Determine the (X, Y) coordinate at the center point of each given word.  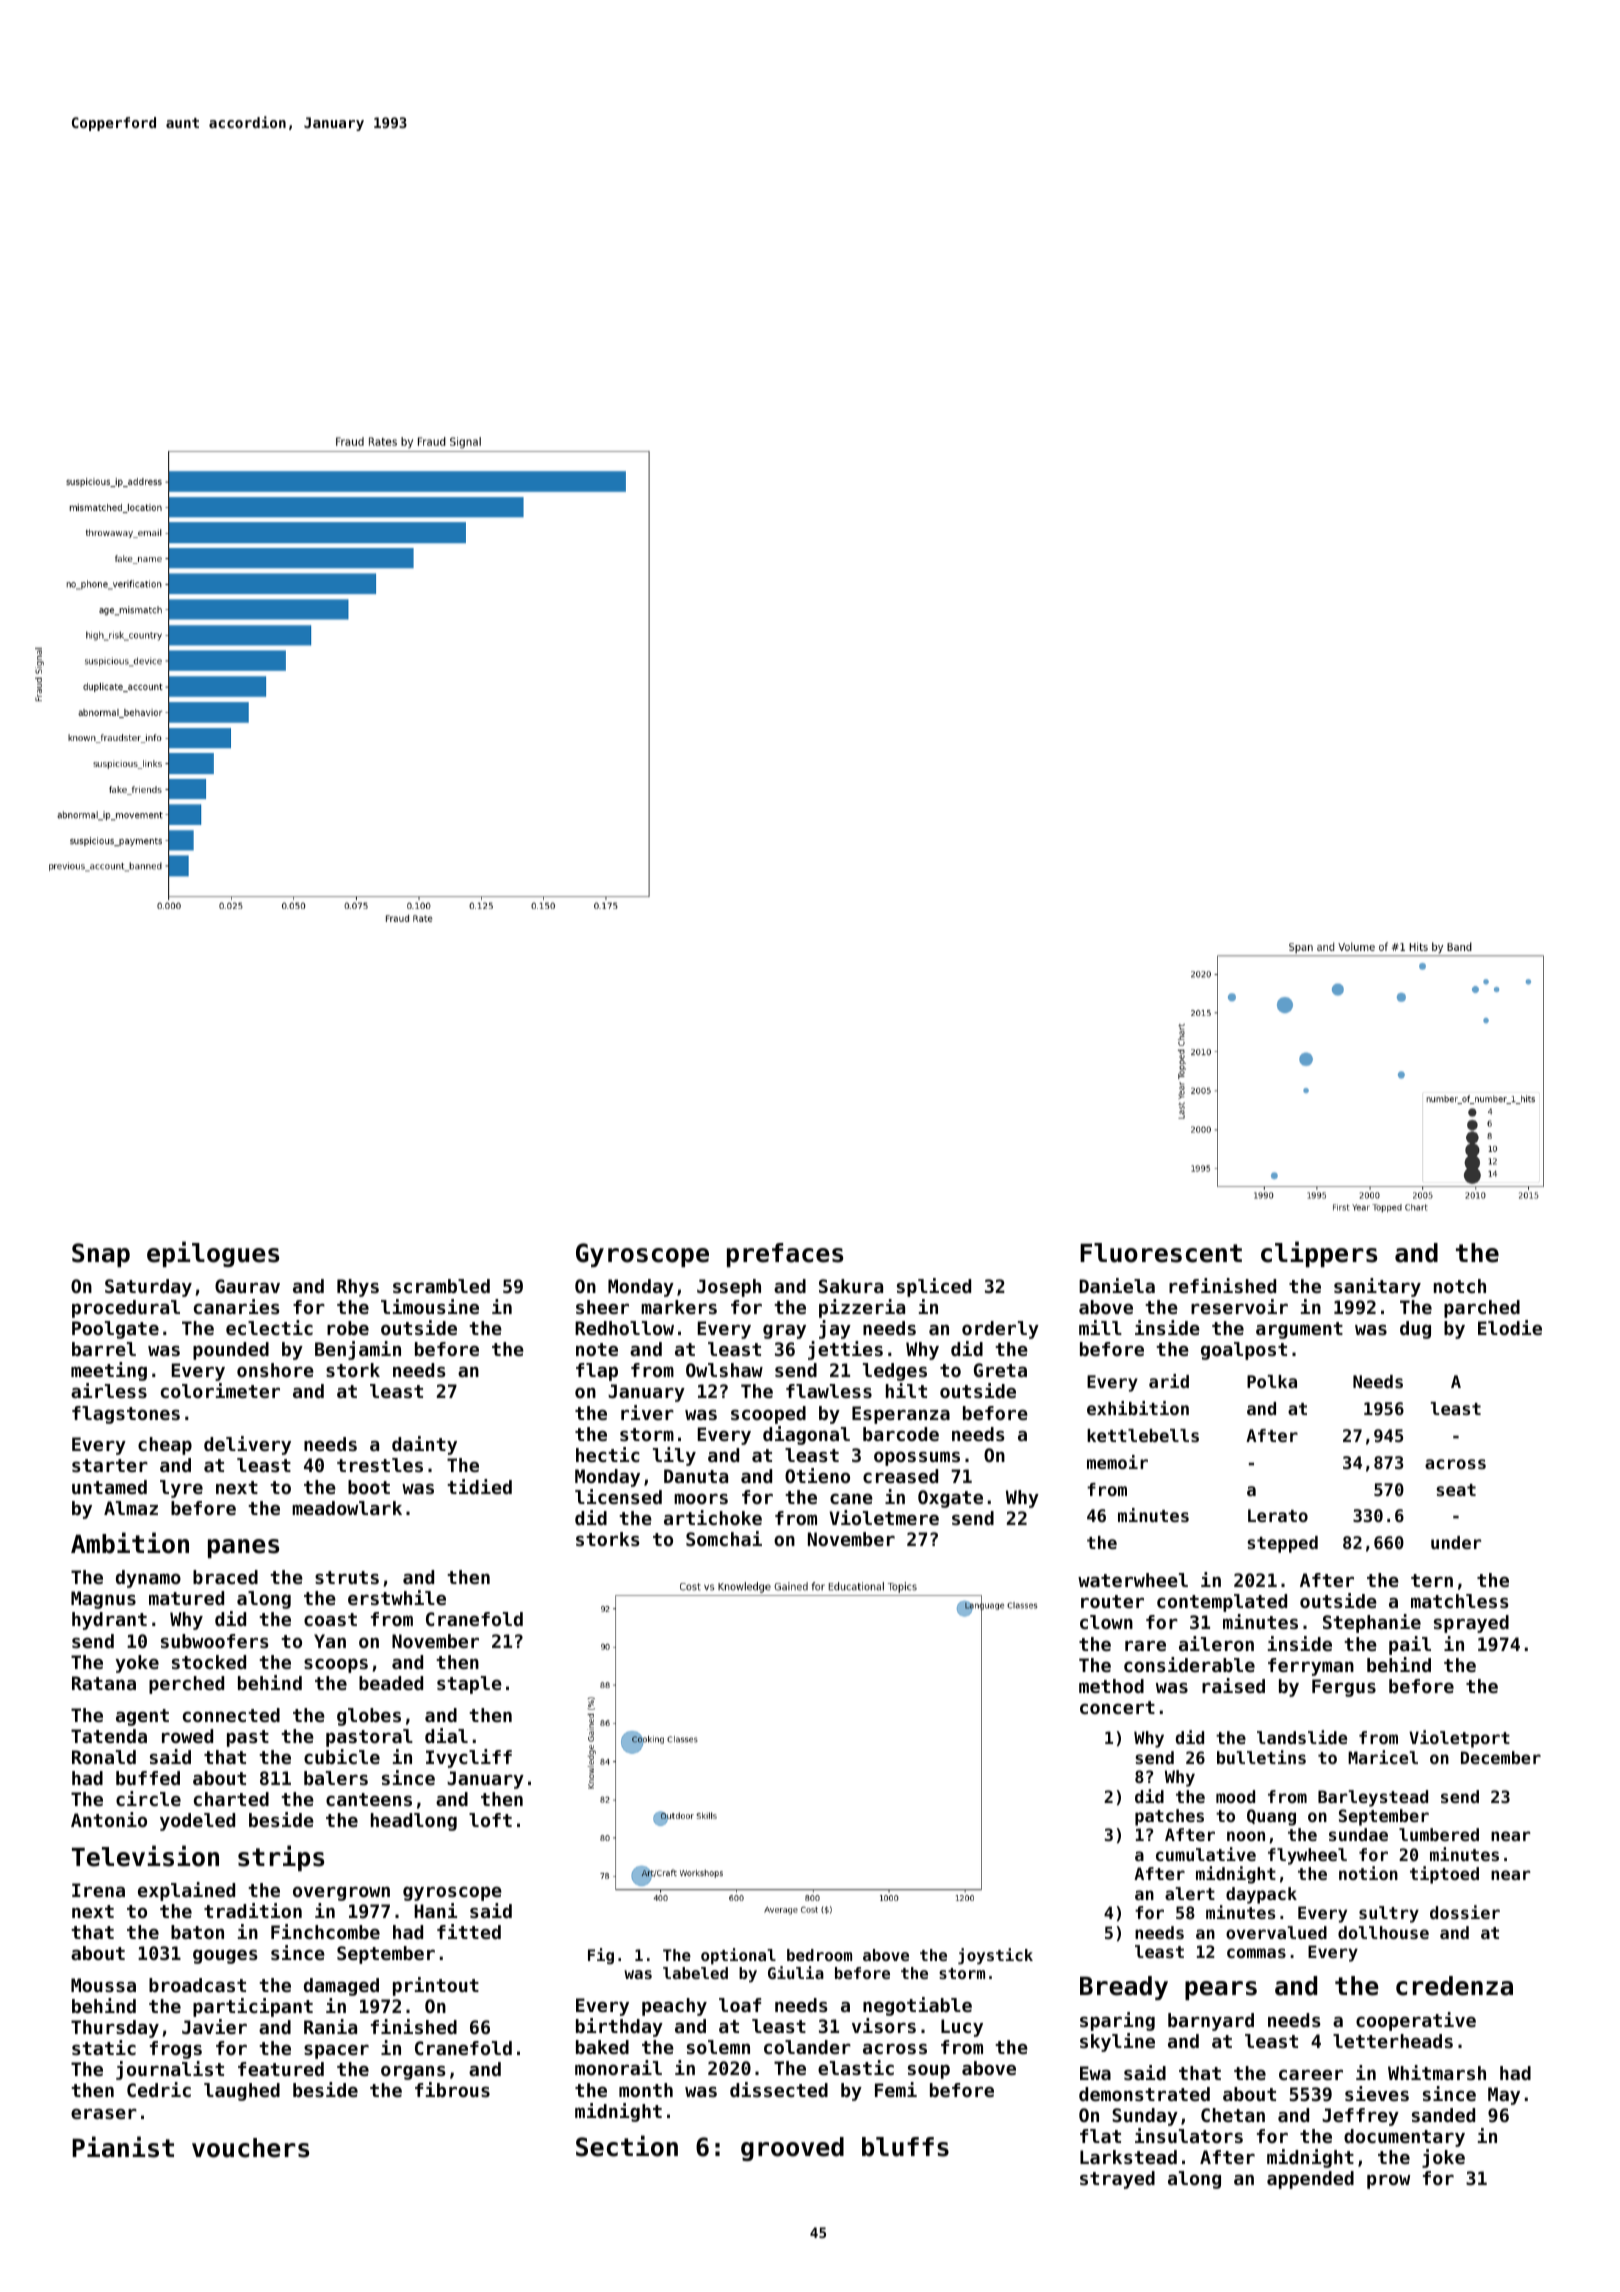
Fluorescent (1161, 1253)
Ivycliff (469, 1758)
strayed (1117, 2180)
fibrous (452, 2089)
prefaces (785, 1255)
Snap (101, 1255)
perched (186, 1685)
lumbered (1439, 1834)
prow (1388, 2181)
